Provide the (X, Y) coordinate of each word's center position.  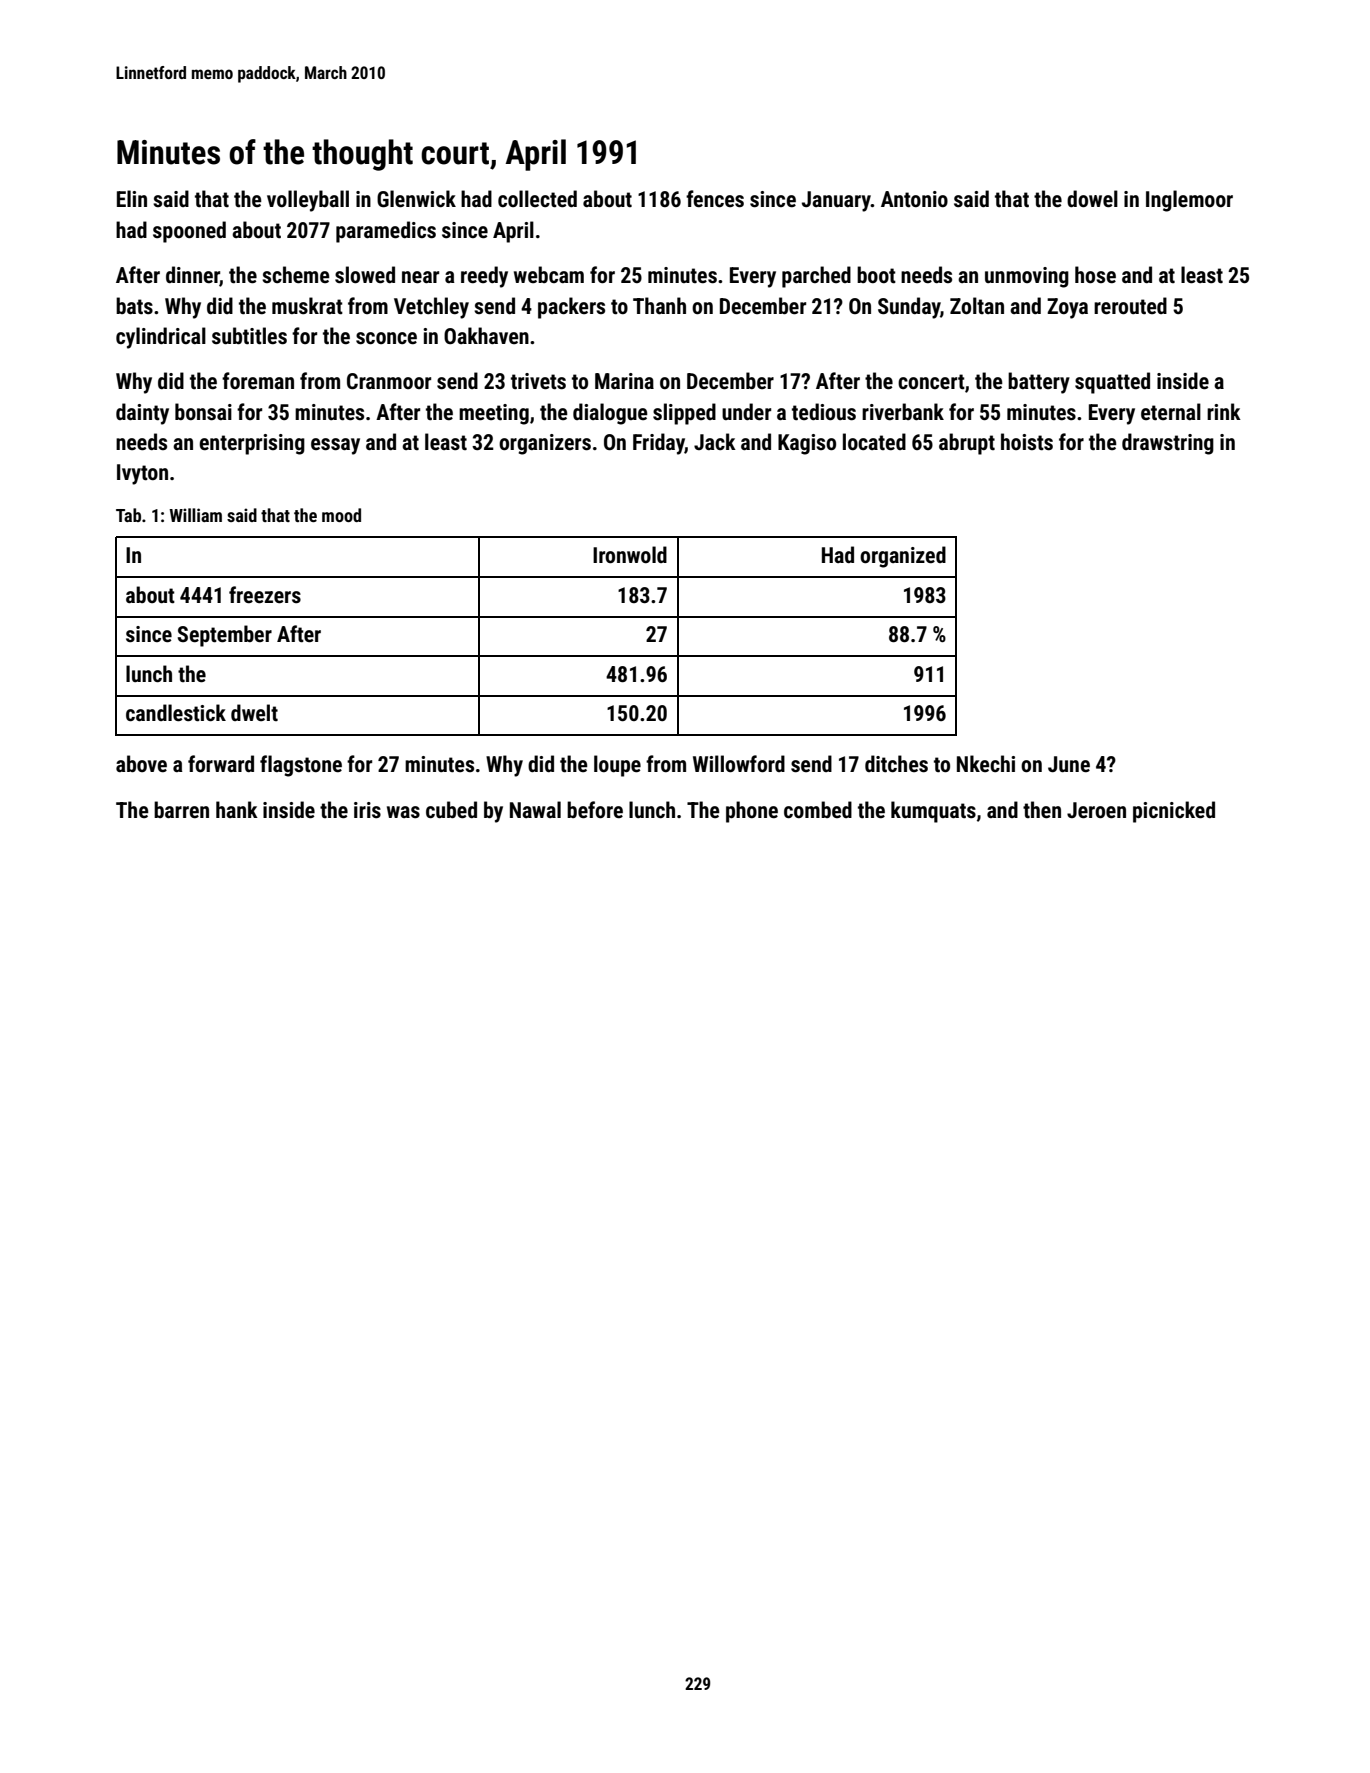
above (141, 763)
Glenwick (416, 199)
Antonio (914, 199)
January (836, 201)
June (1069, 764)
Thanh (659, 305)
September (225, 636)
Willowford (739, 763)
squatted (1112, 383)
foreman (258, 380)
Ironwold (630, 554)
